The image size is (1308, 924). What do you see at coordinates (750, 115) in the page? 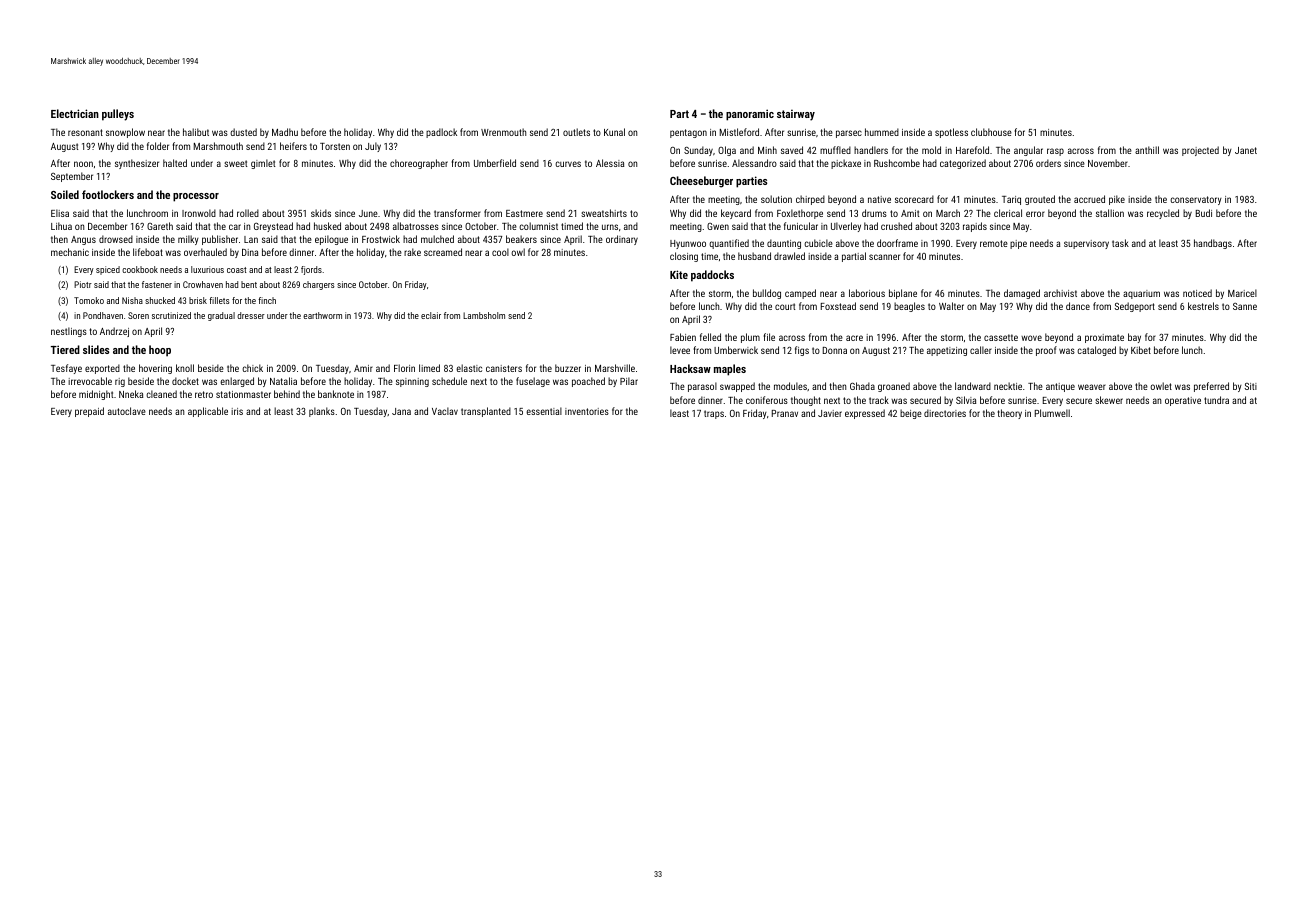
I see `panoramic` at bounding box center [750, 115].
